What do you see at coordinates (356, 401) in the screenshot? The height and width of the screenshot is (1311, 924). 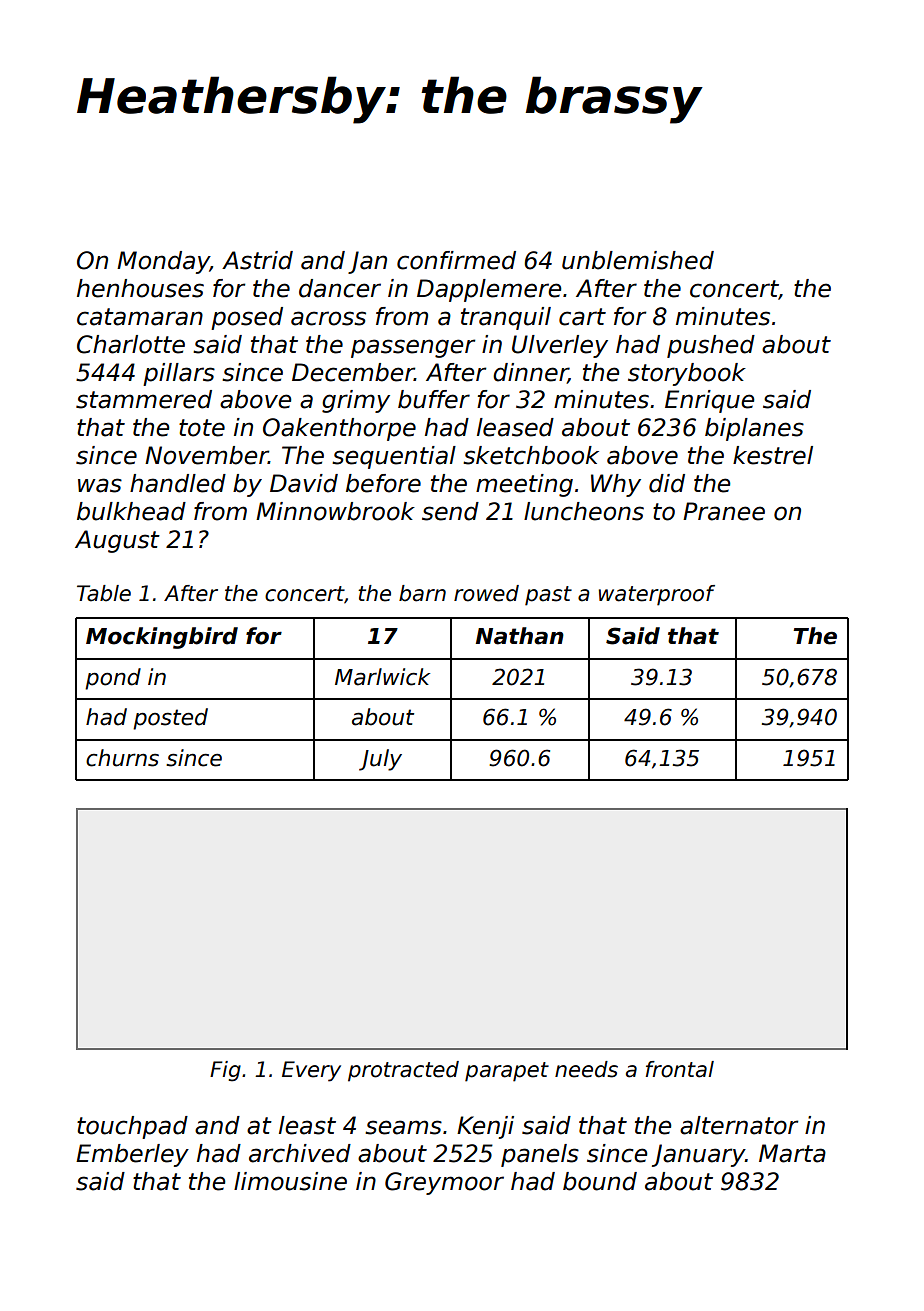 I see `grimy` at bounding box center [356, 401].
